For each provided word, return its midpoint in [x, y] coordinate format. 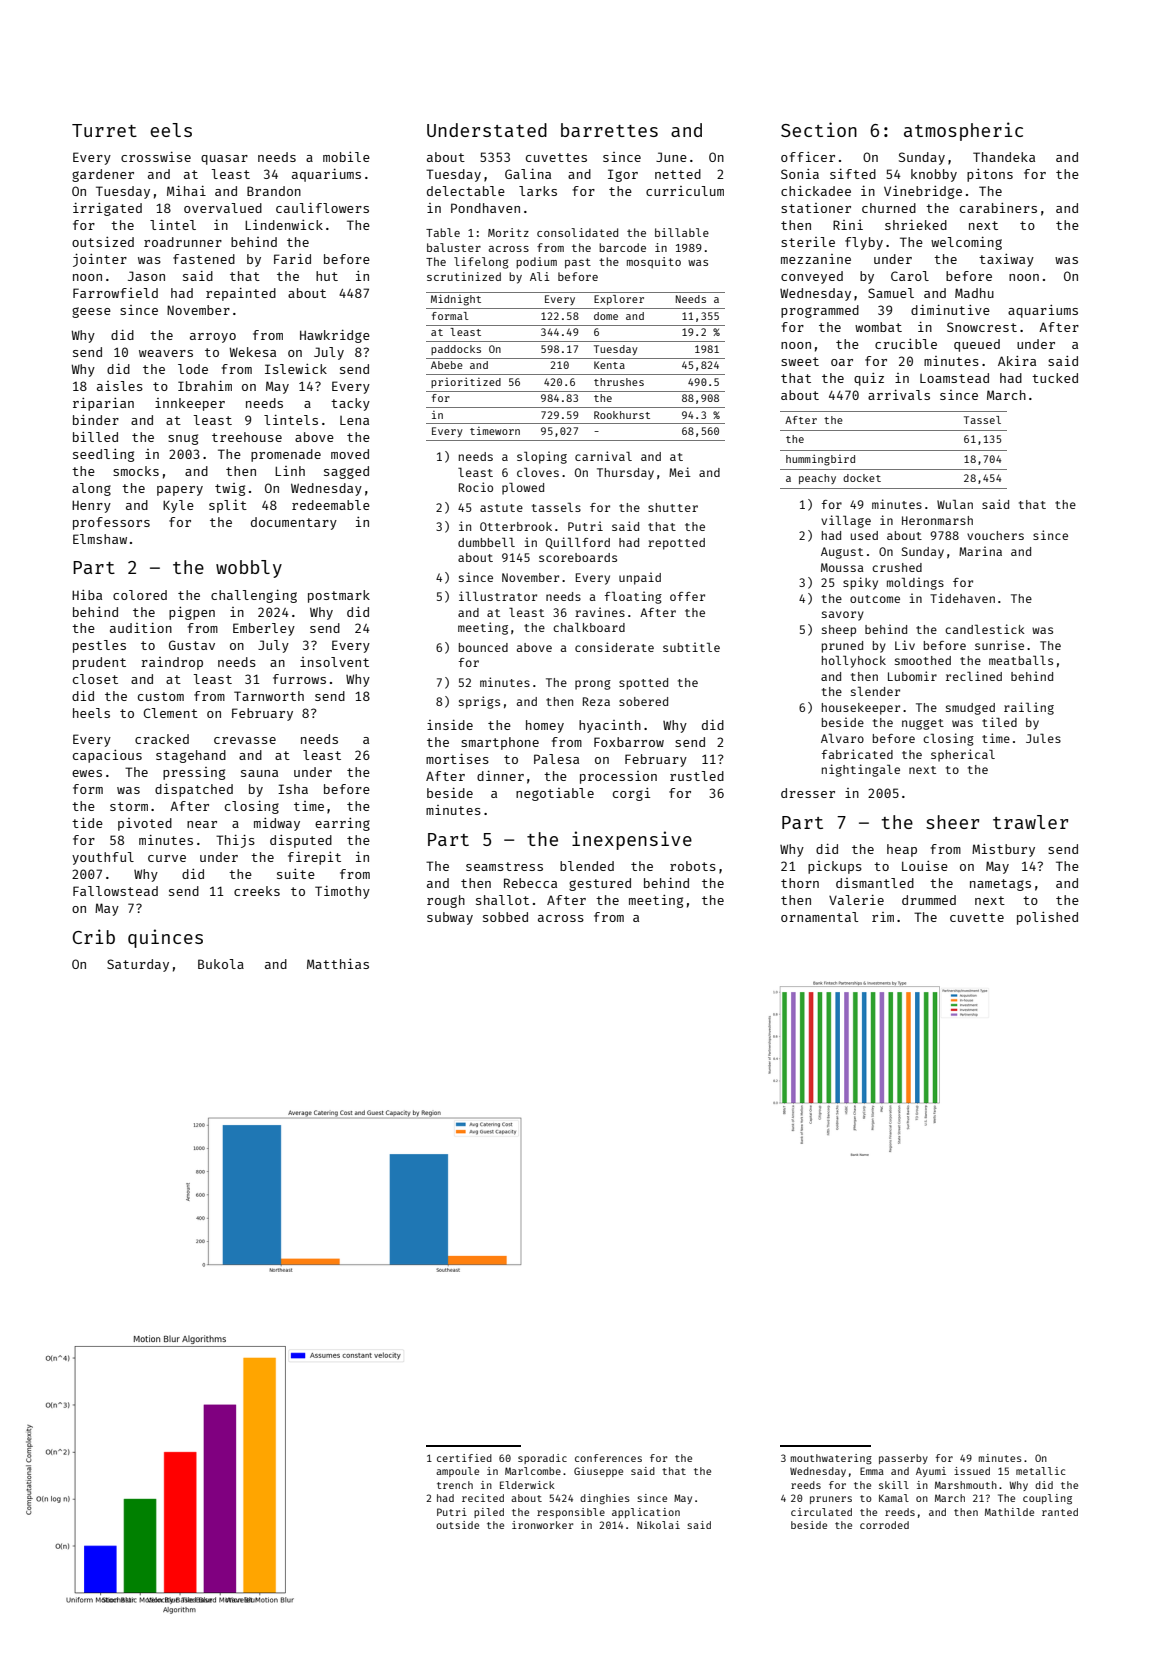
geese [91, 312]
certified [464, 1458]
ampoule [457, 1472]
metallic [1040, 1471]
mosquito [654, 263]
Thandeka [1004, 157]
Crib [93, 936]
